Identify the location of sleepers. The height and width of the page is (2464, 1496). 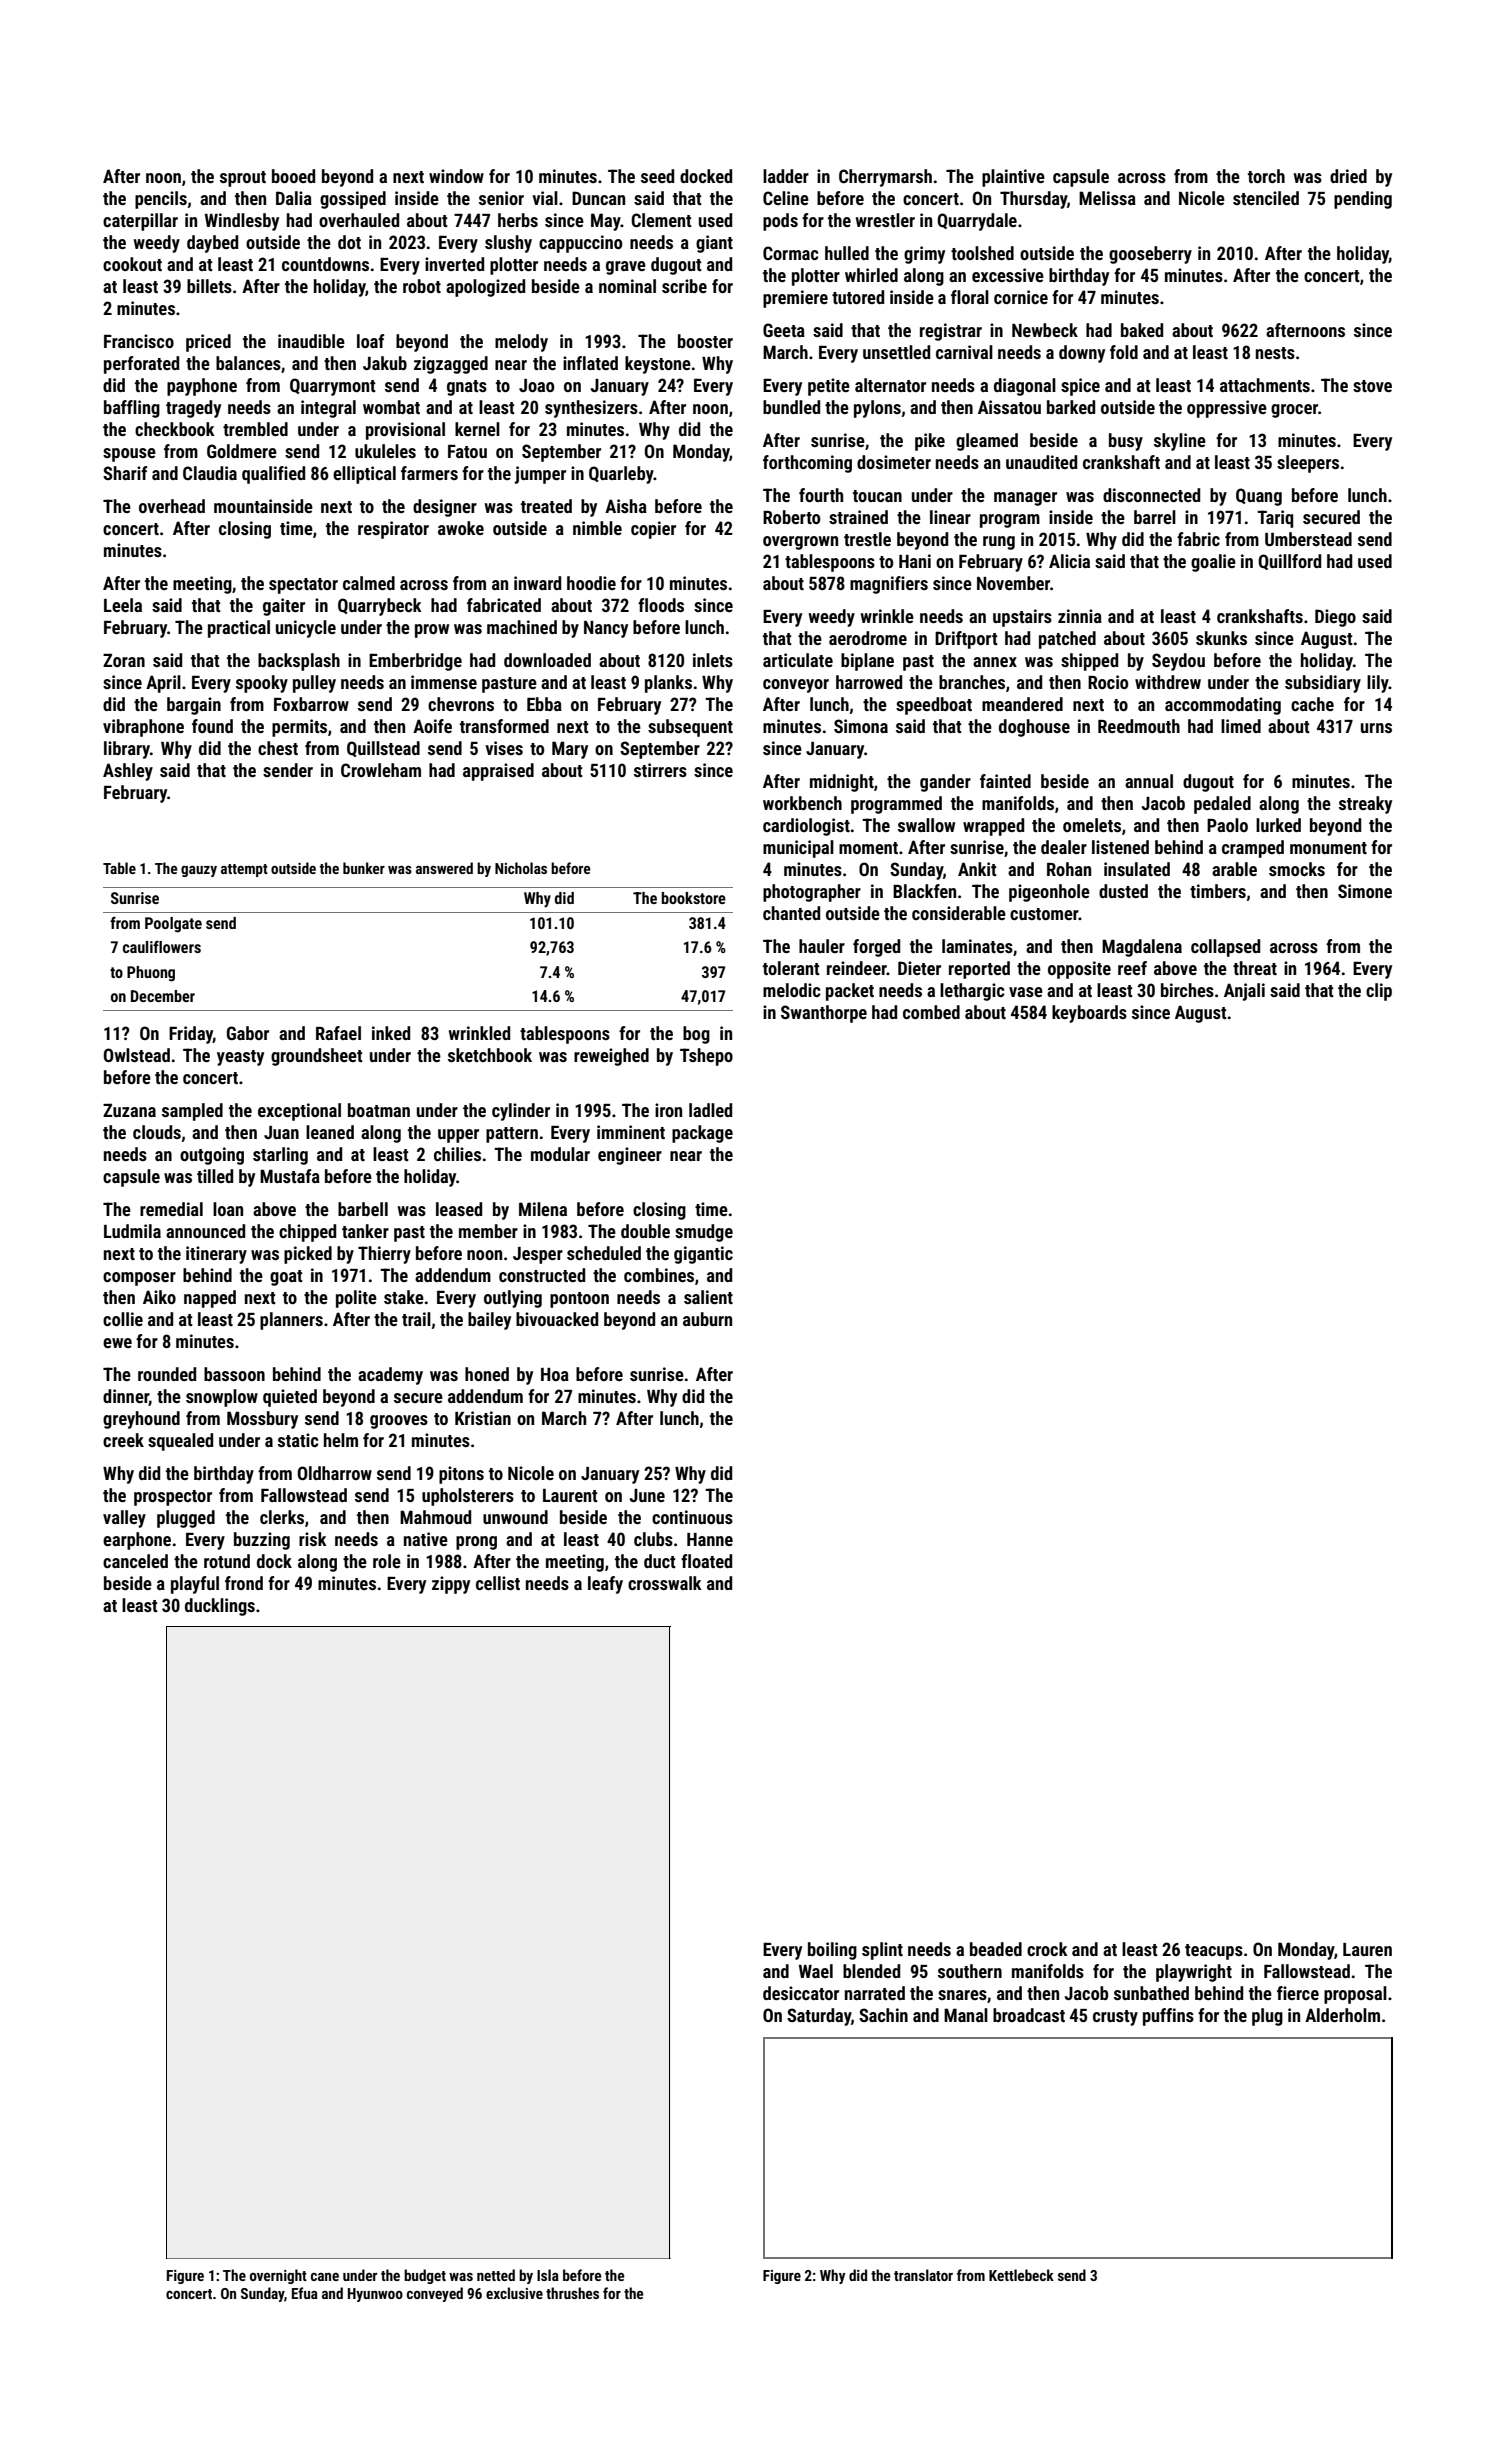
(1308, 464).
